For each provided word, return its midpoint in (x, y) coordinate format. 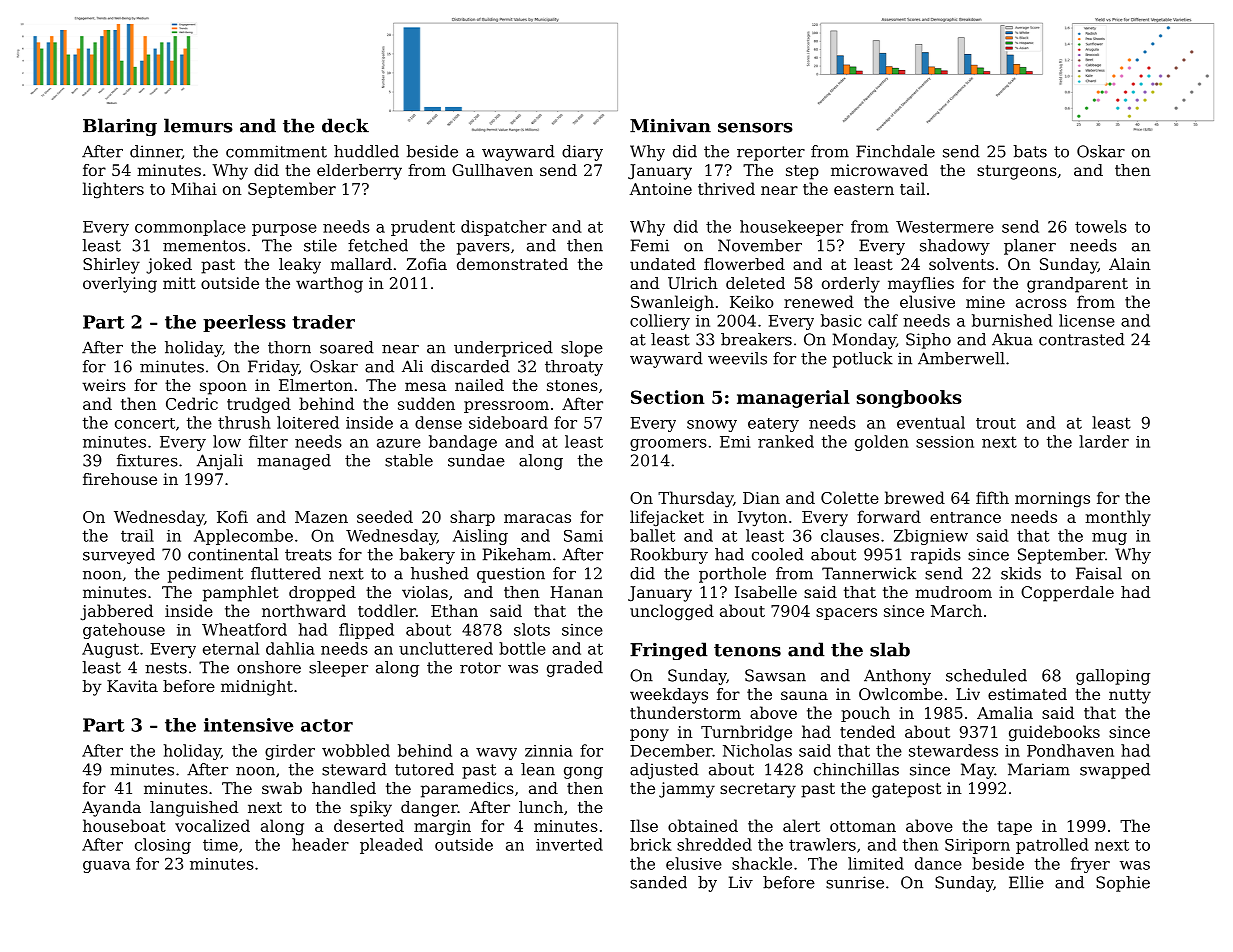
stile (320, 245)
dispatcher (504, 228)
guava (106, 867)
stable (409, 460)
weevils (737, 358)
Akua (1012, 339)
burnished (1012, 320)
